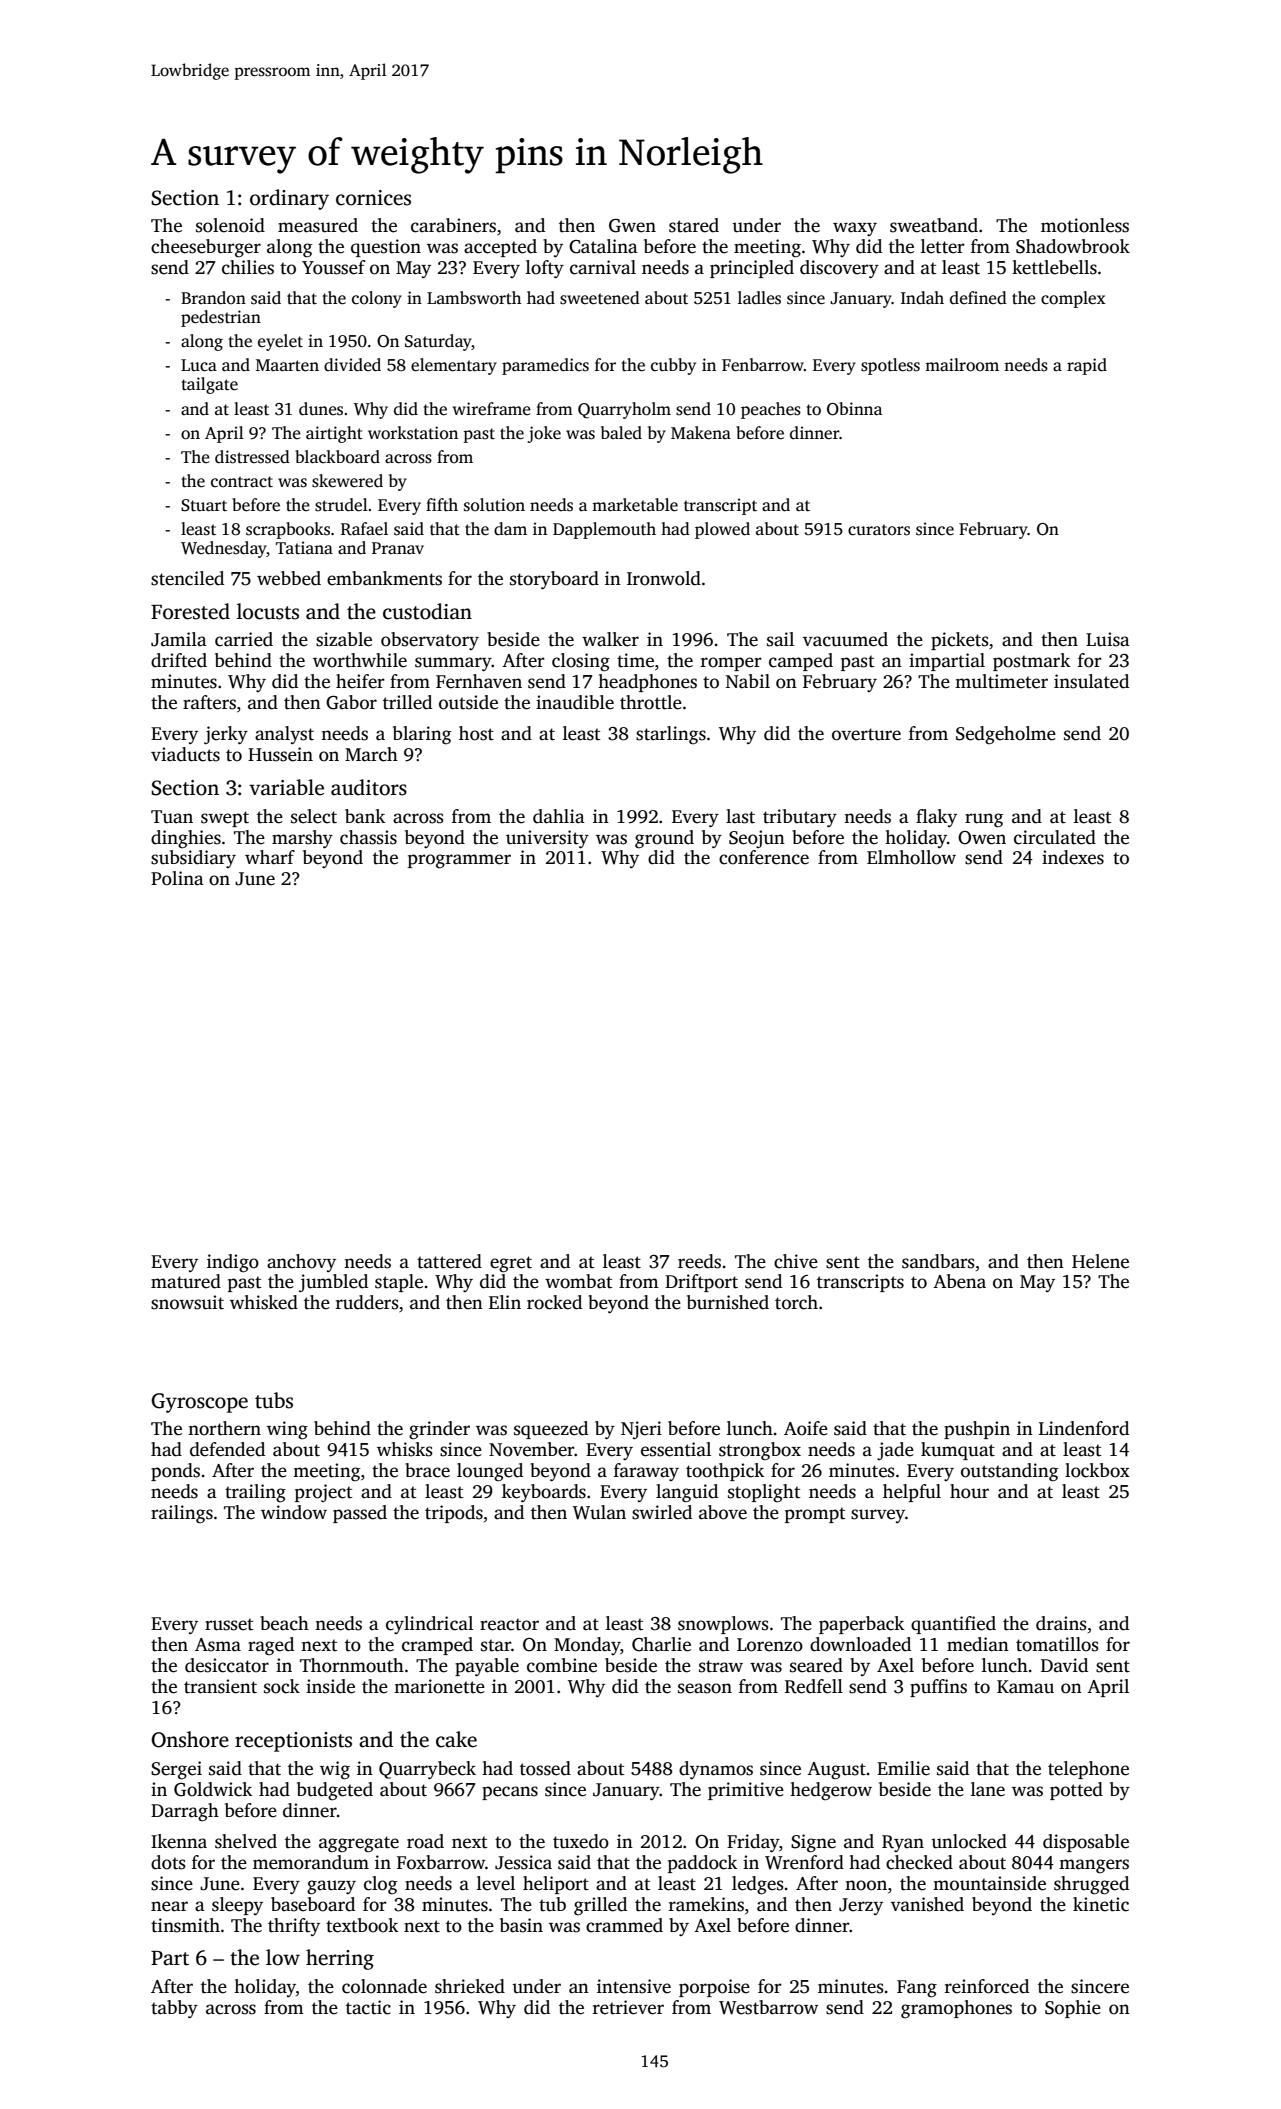 This document has height=2109, width=1281. What do you see at coordinates (759, 298) in the document?
I see `ladles` at bounding box center [759, 298].
